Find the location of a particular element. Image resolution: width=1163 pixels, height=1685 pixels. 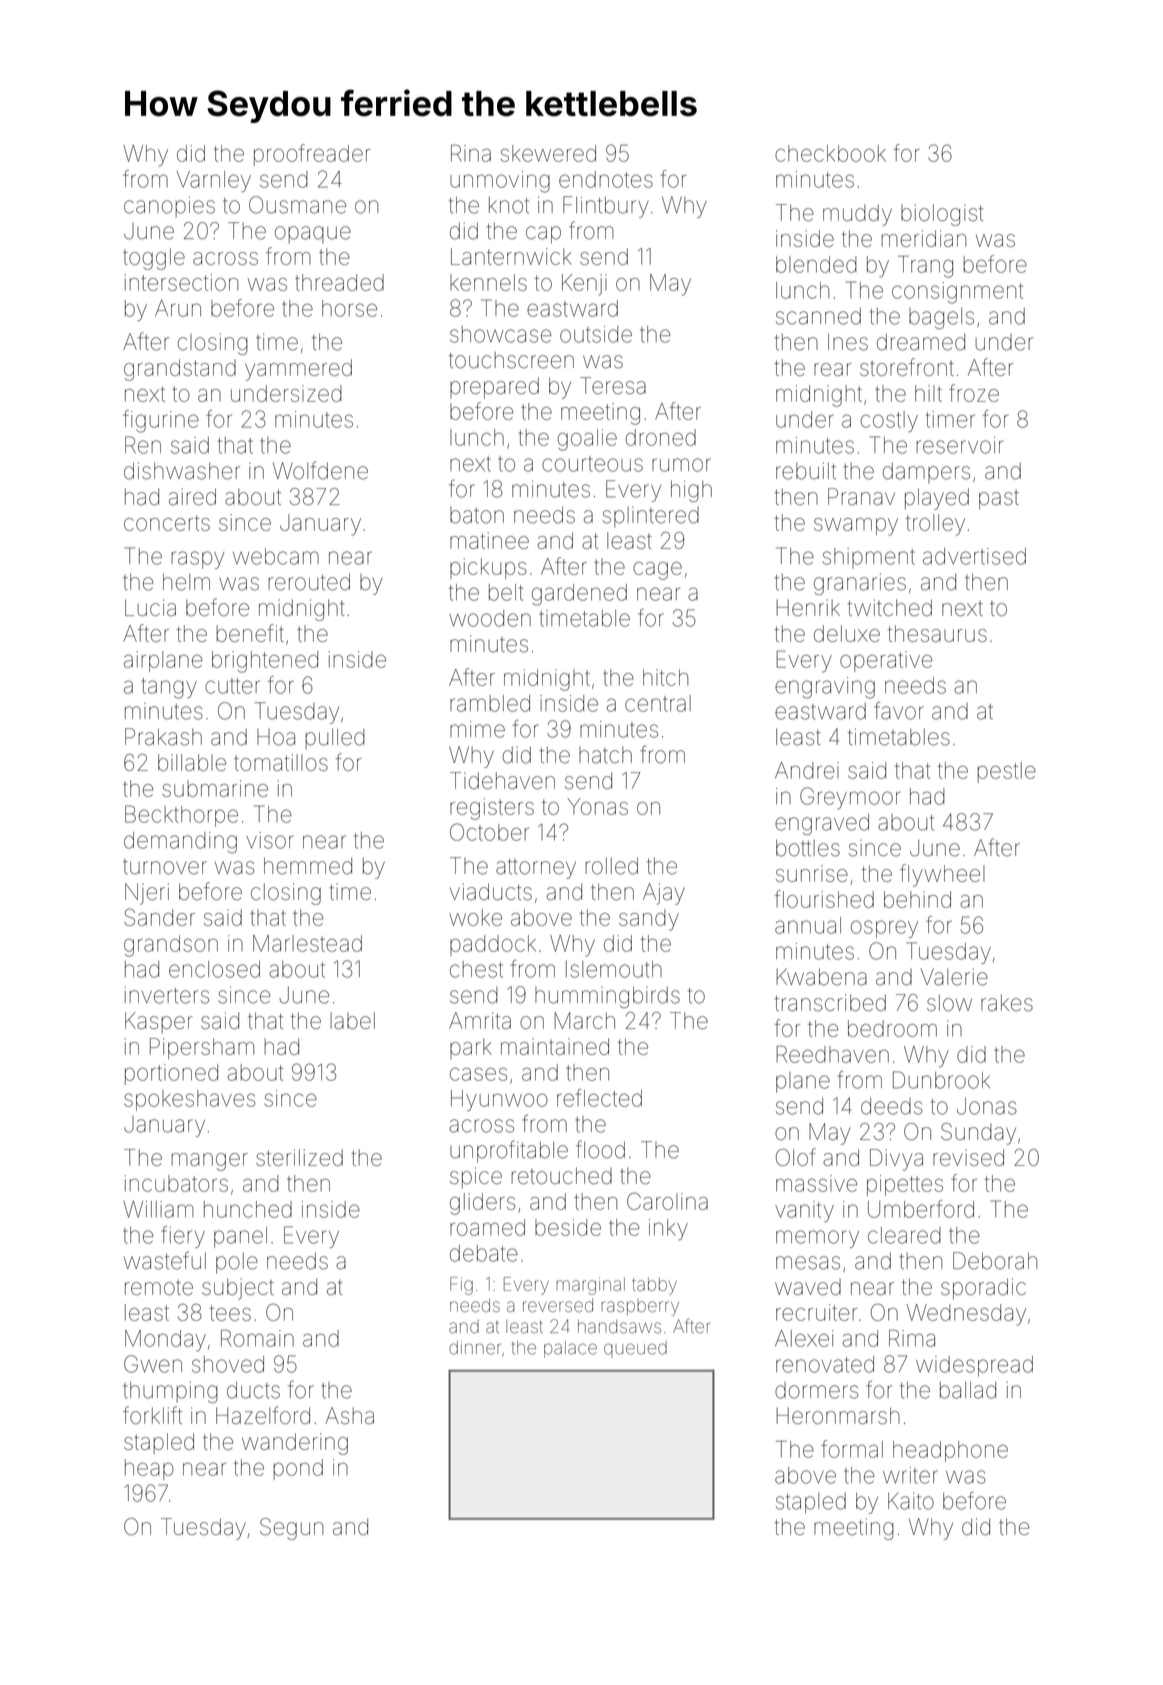

Islemouth is located at coordinates (614, 969).
